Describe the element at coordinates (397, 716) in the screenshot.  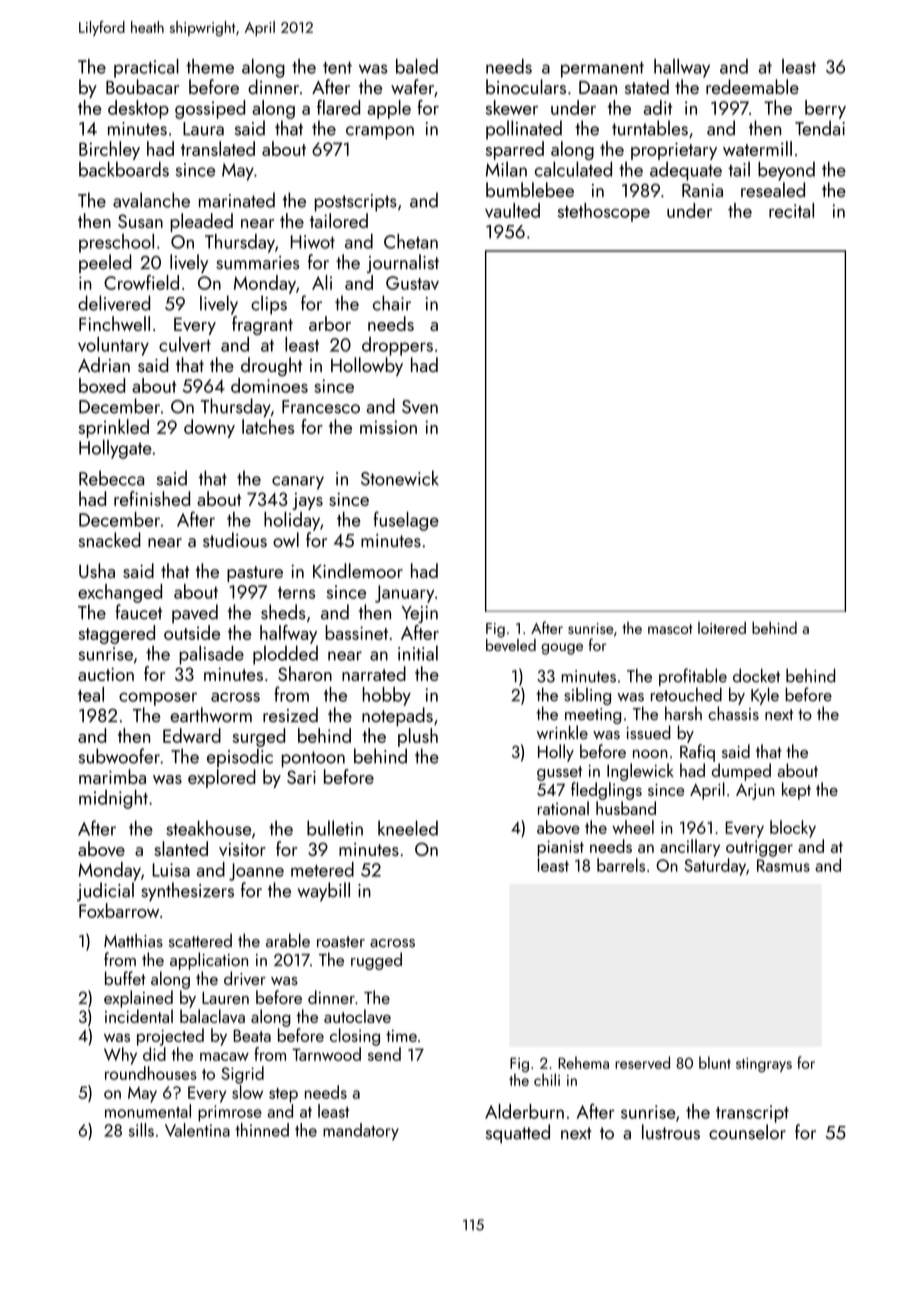
I see `notepads` at that location.
